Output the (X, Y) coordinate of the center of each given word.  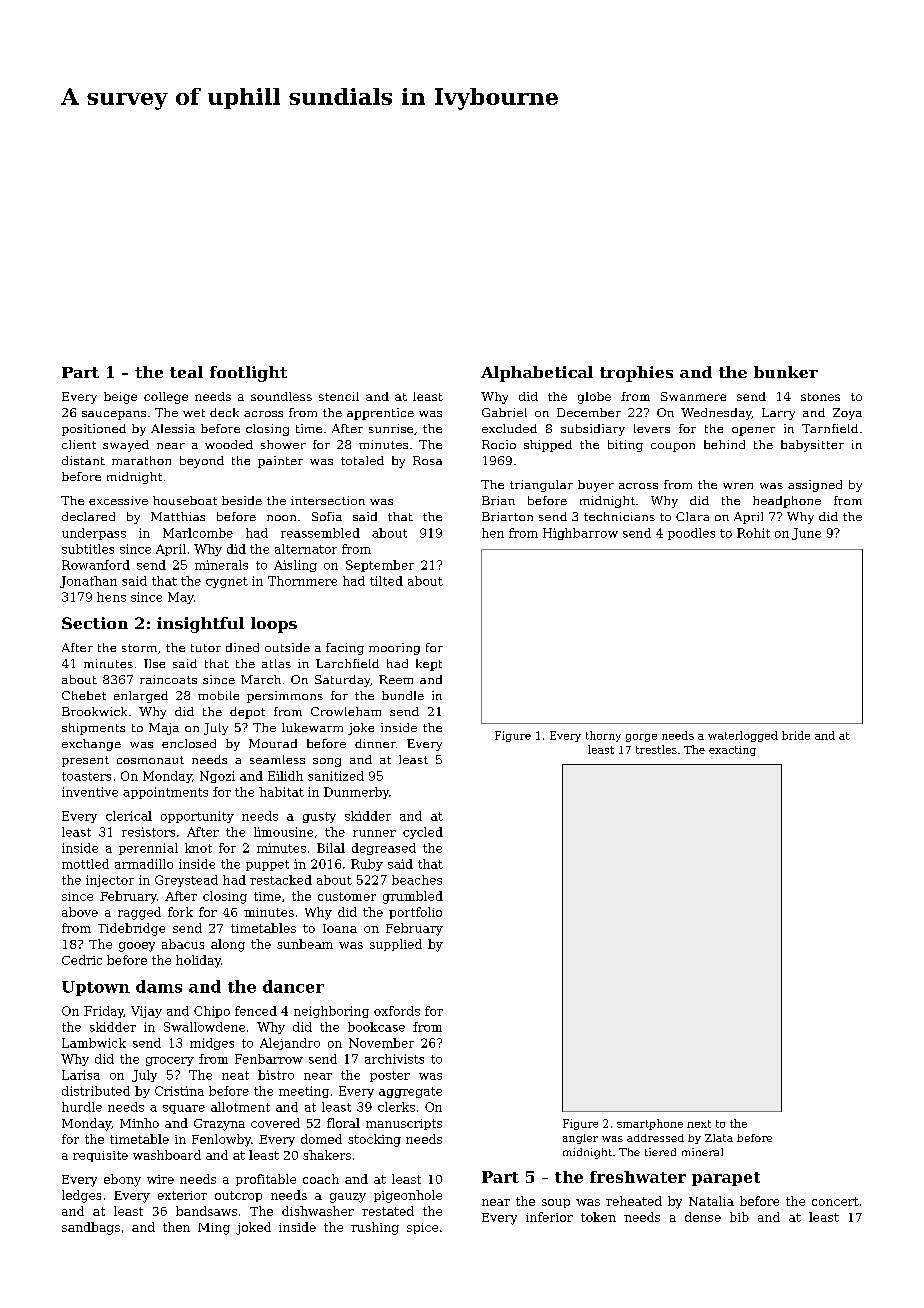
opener (753, 431)
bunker (786, 372)
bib (739, 1217)
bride (796, 735)
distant (83, 460)
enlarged (141, 697)
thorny (603, 736)
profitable (266, 1180)
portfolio (415, 913)
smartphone (650, 1124)
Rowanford (96, 565)
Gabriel (504, 412)
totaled (362, 460)
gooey (137, 947)
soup (556, 1203)
